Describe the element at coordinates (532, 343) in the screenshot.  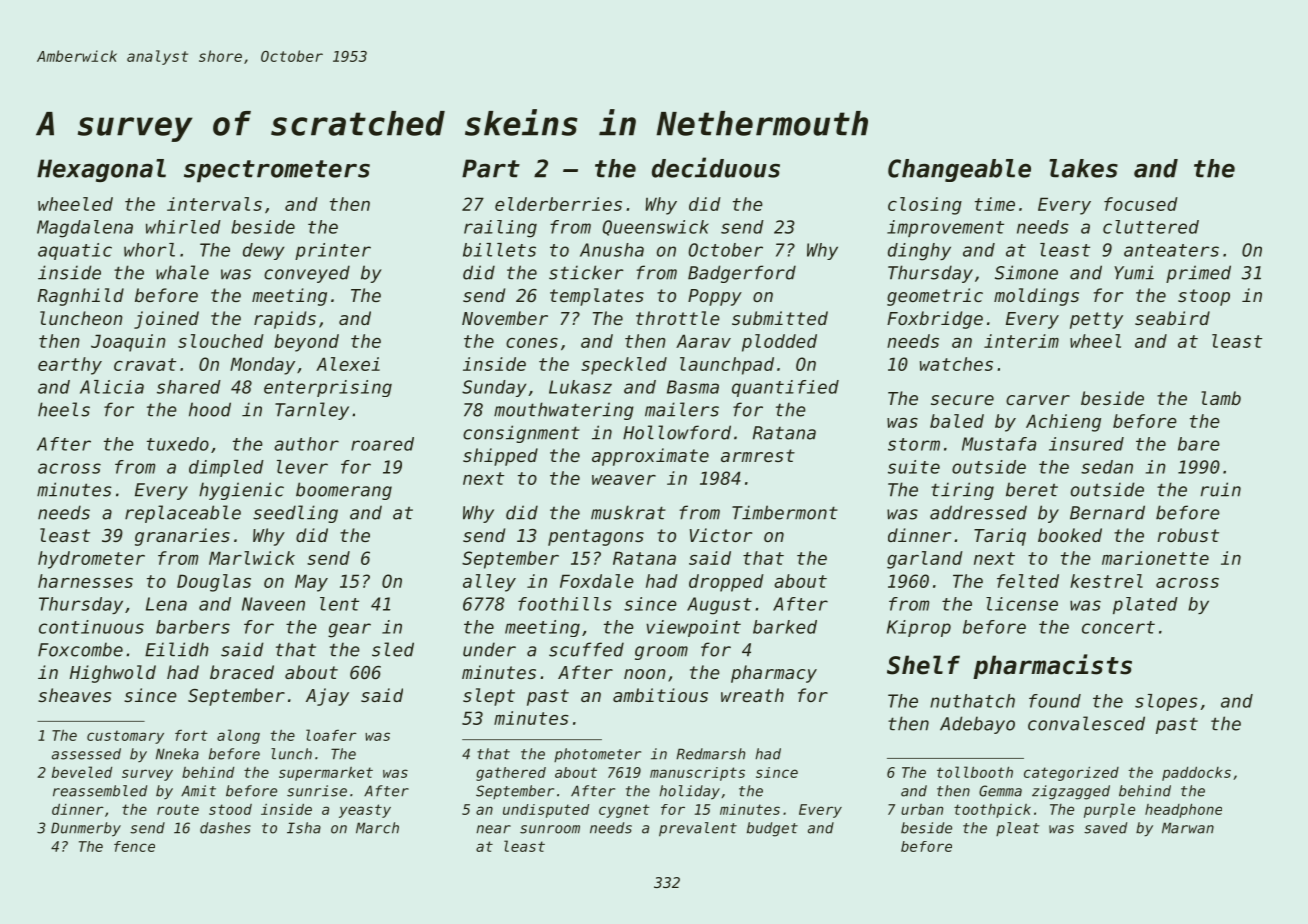
I see `cones` at that location.
